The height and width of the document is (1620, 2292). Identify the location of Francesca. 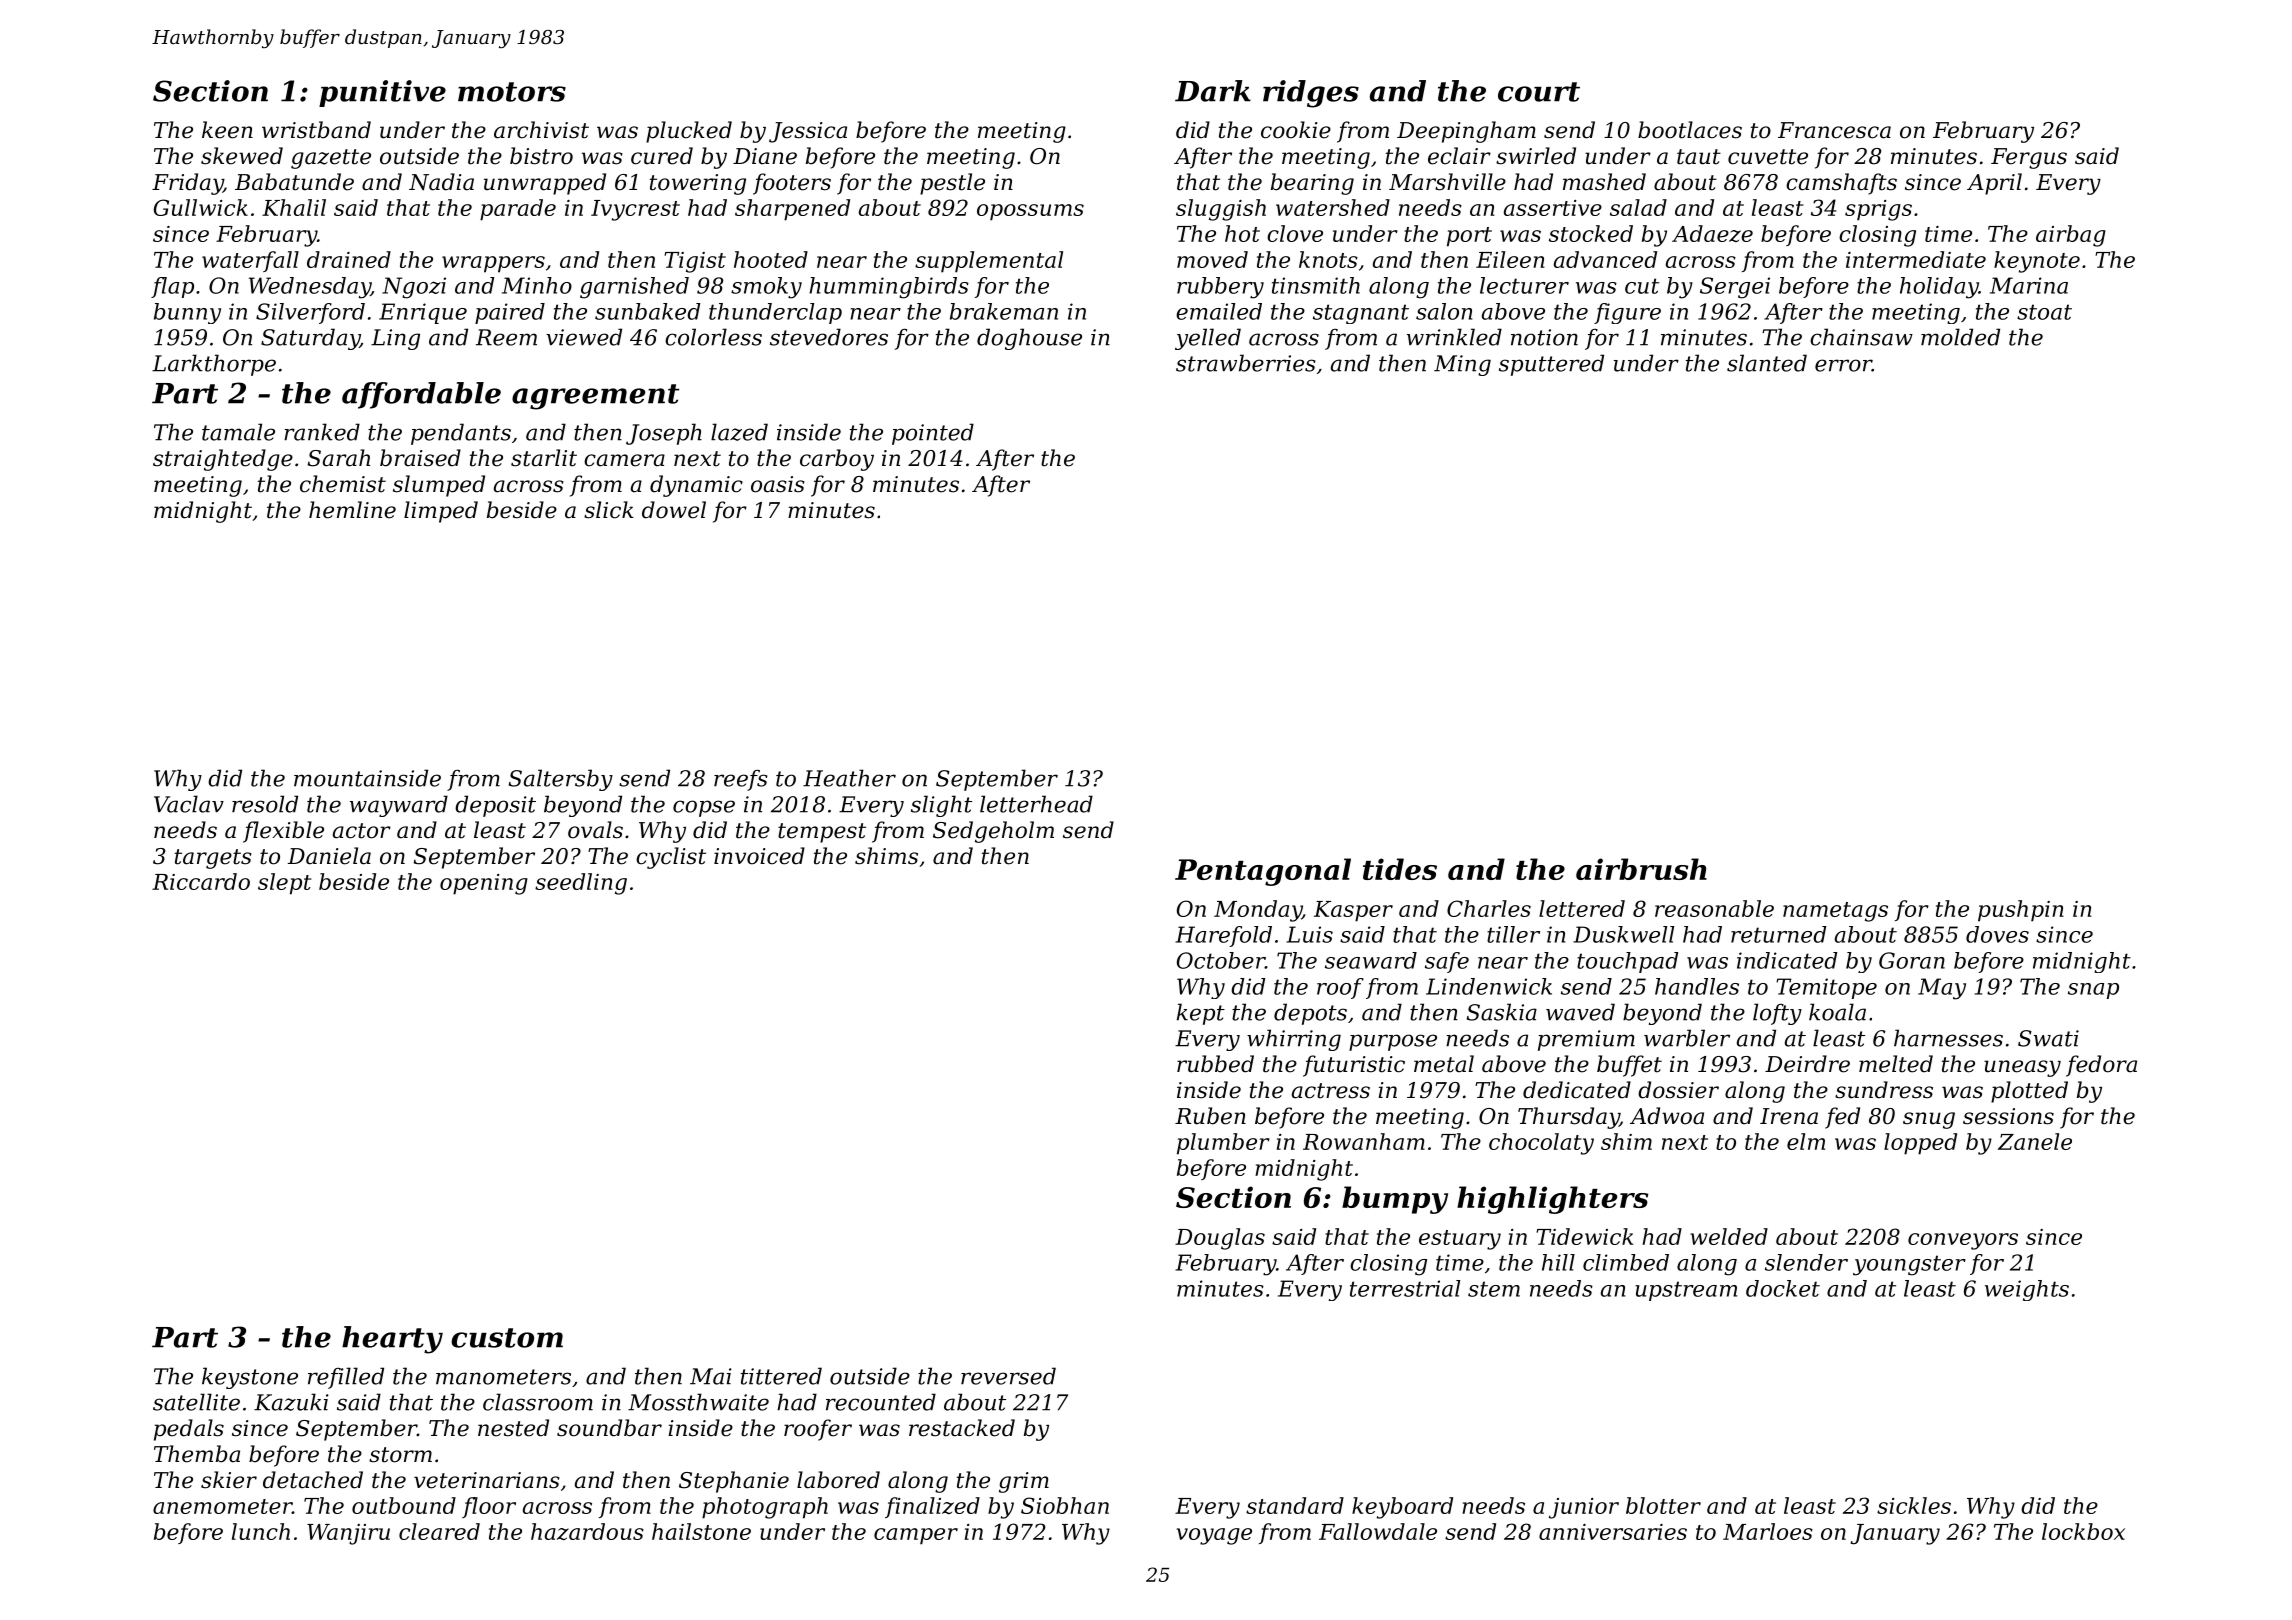
(1834, 130).
